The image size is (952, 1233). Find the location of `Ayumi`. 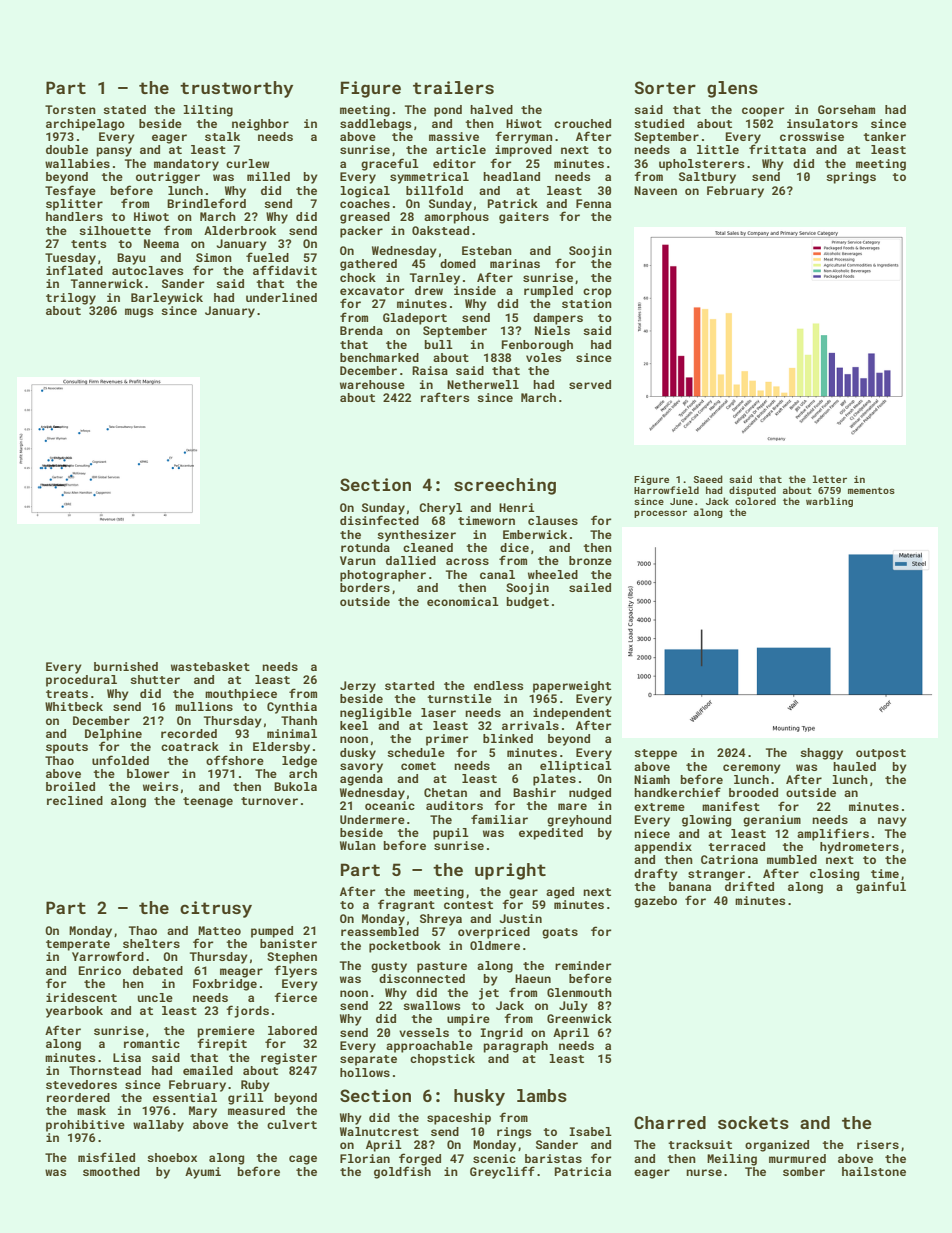

Ayumi is located at coordinates (203, 1173).
